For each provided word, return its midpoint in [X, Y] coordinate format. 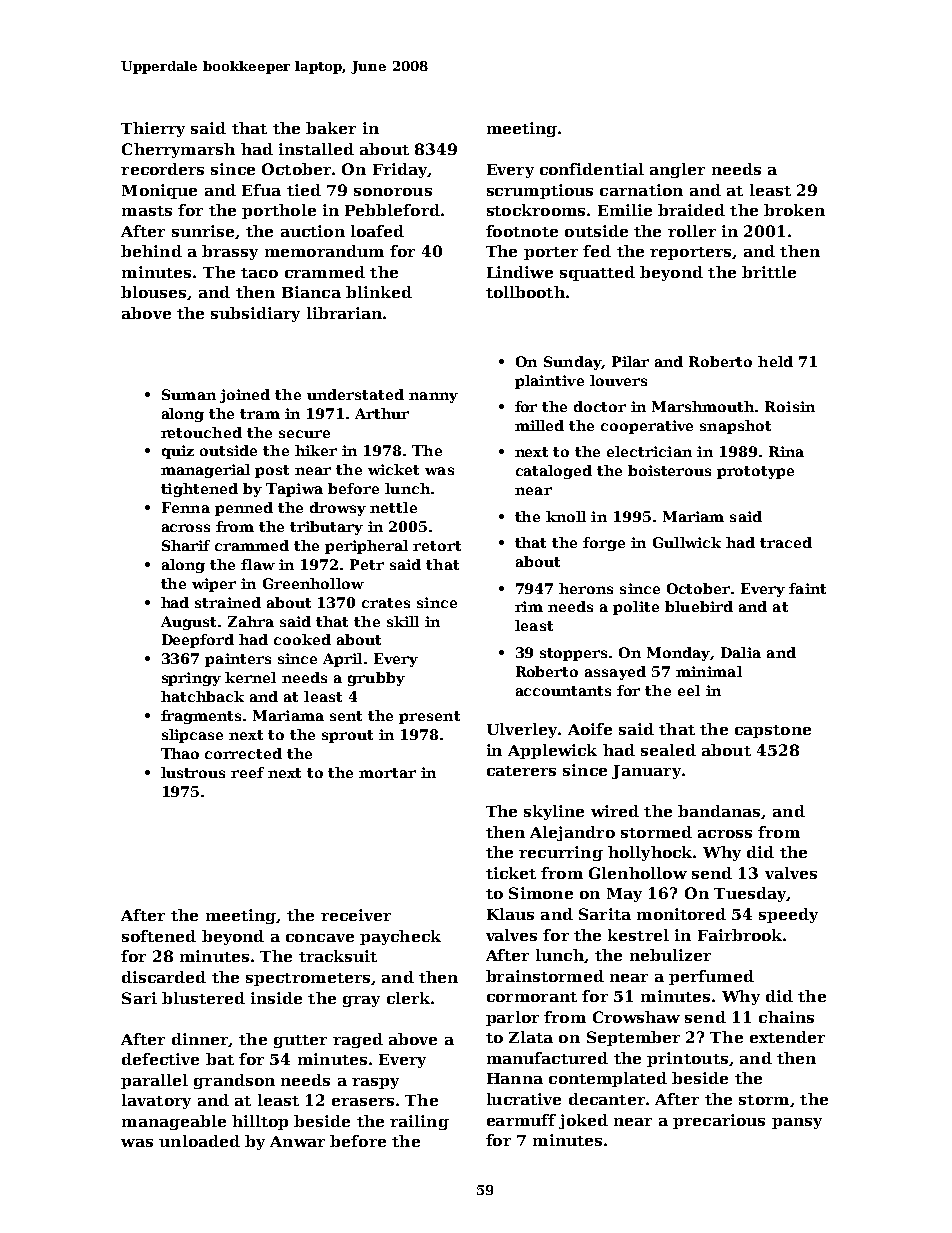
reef [247, 772]
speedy [788, 915]
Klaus [510, 914]
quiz [178, 452]
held [775, 361]
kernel [250, 677]
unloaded [199, 1141]
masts [147, 211]
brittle [769, 272]
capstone [773, 731]
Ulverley [522, 730]
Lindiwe [520, 272]
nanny [433, 397]
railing [419, 1122]
